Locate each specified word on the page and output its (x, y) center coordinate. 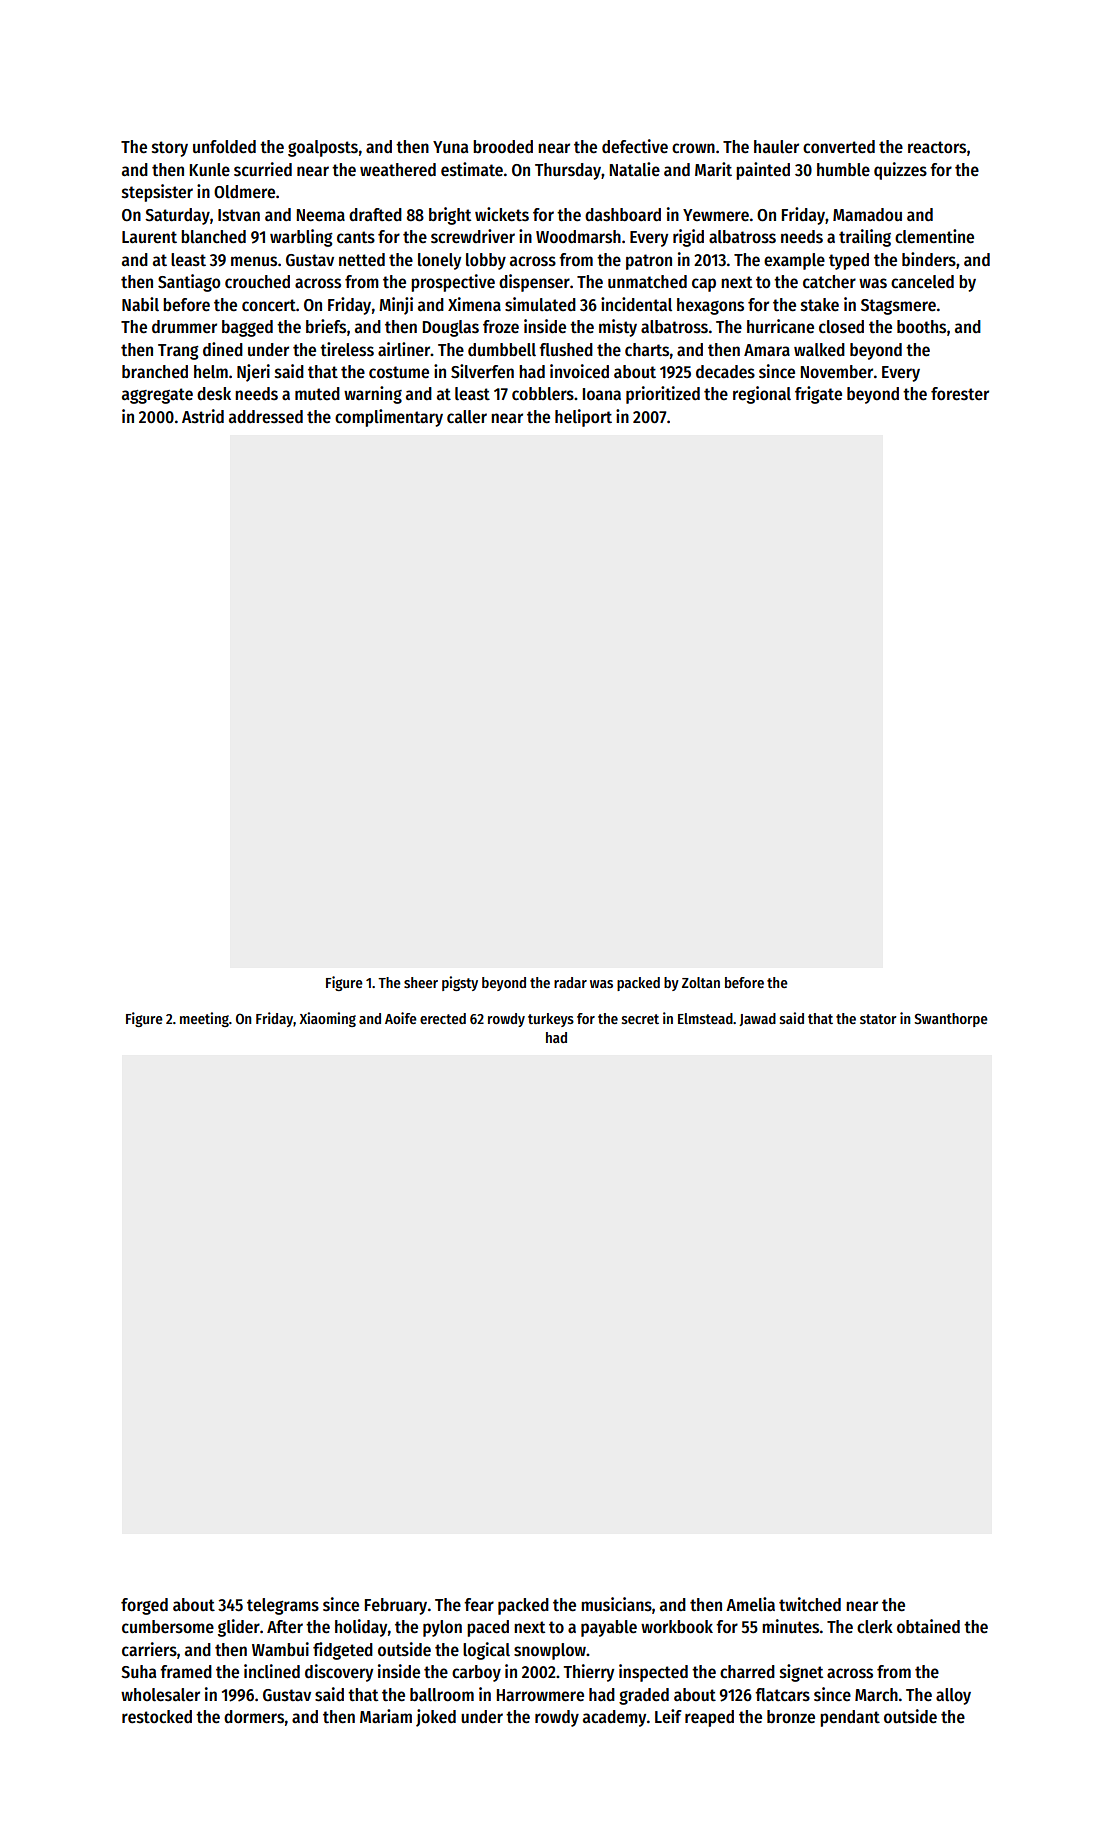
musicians (616, 1604)
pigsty (460, 983)
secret (640, 1019)
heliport (583, 418)
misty (618, 328)
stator (878, 1019)
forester (960, 394)
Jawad (757, 1019)
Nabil (140, 304)
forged (144, 1606)
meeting (204, 1019)
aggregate (157, 396)
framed (186, 1672)
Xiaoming (328, 1019)
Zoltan (701, 982)
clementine (934, 236)
